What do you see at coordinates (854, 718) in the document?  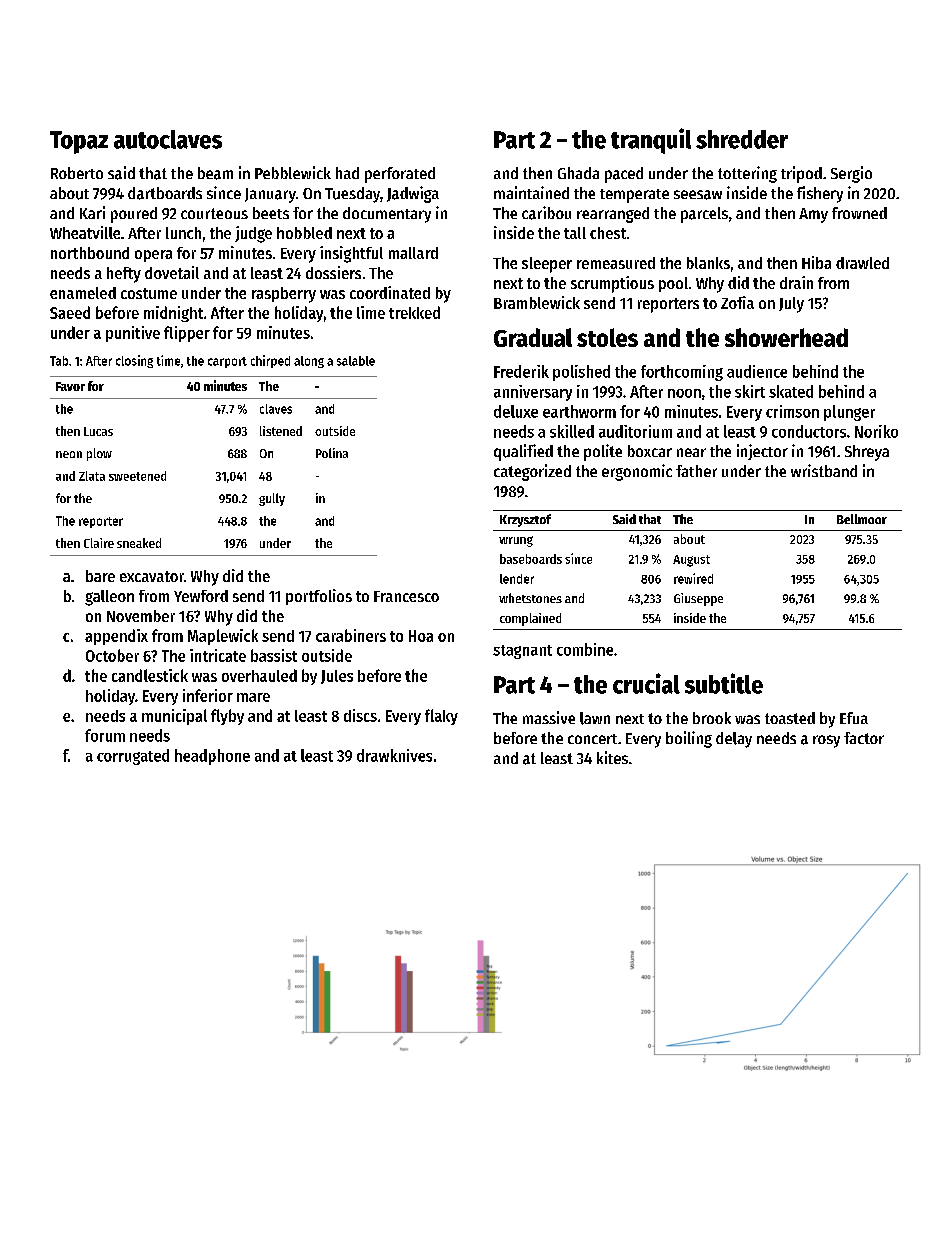 I see `Efua` at bounding box center [854, 718].
